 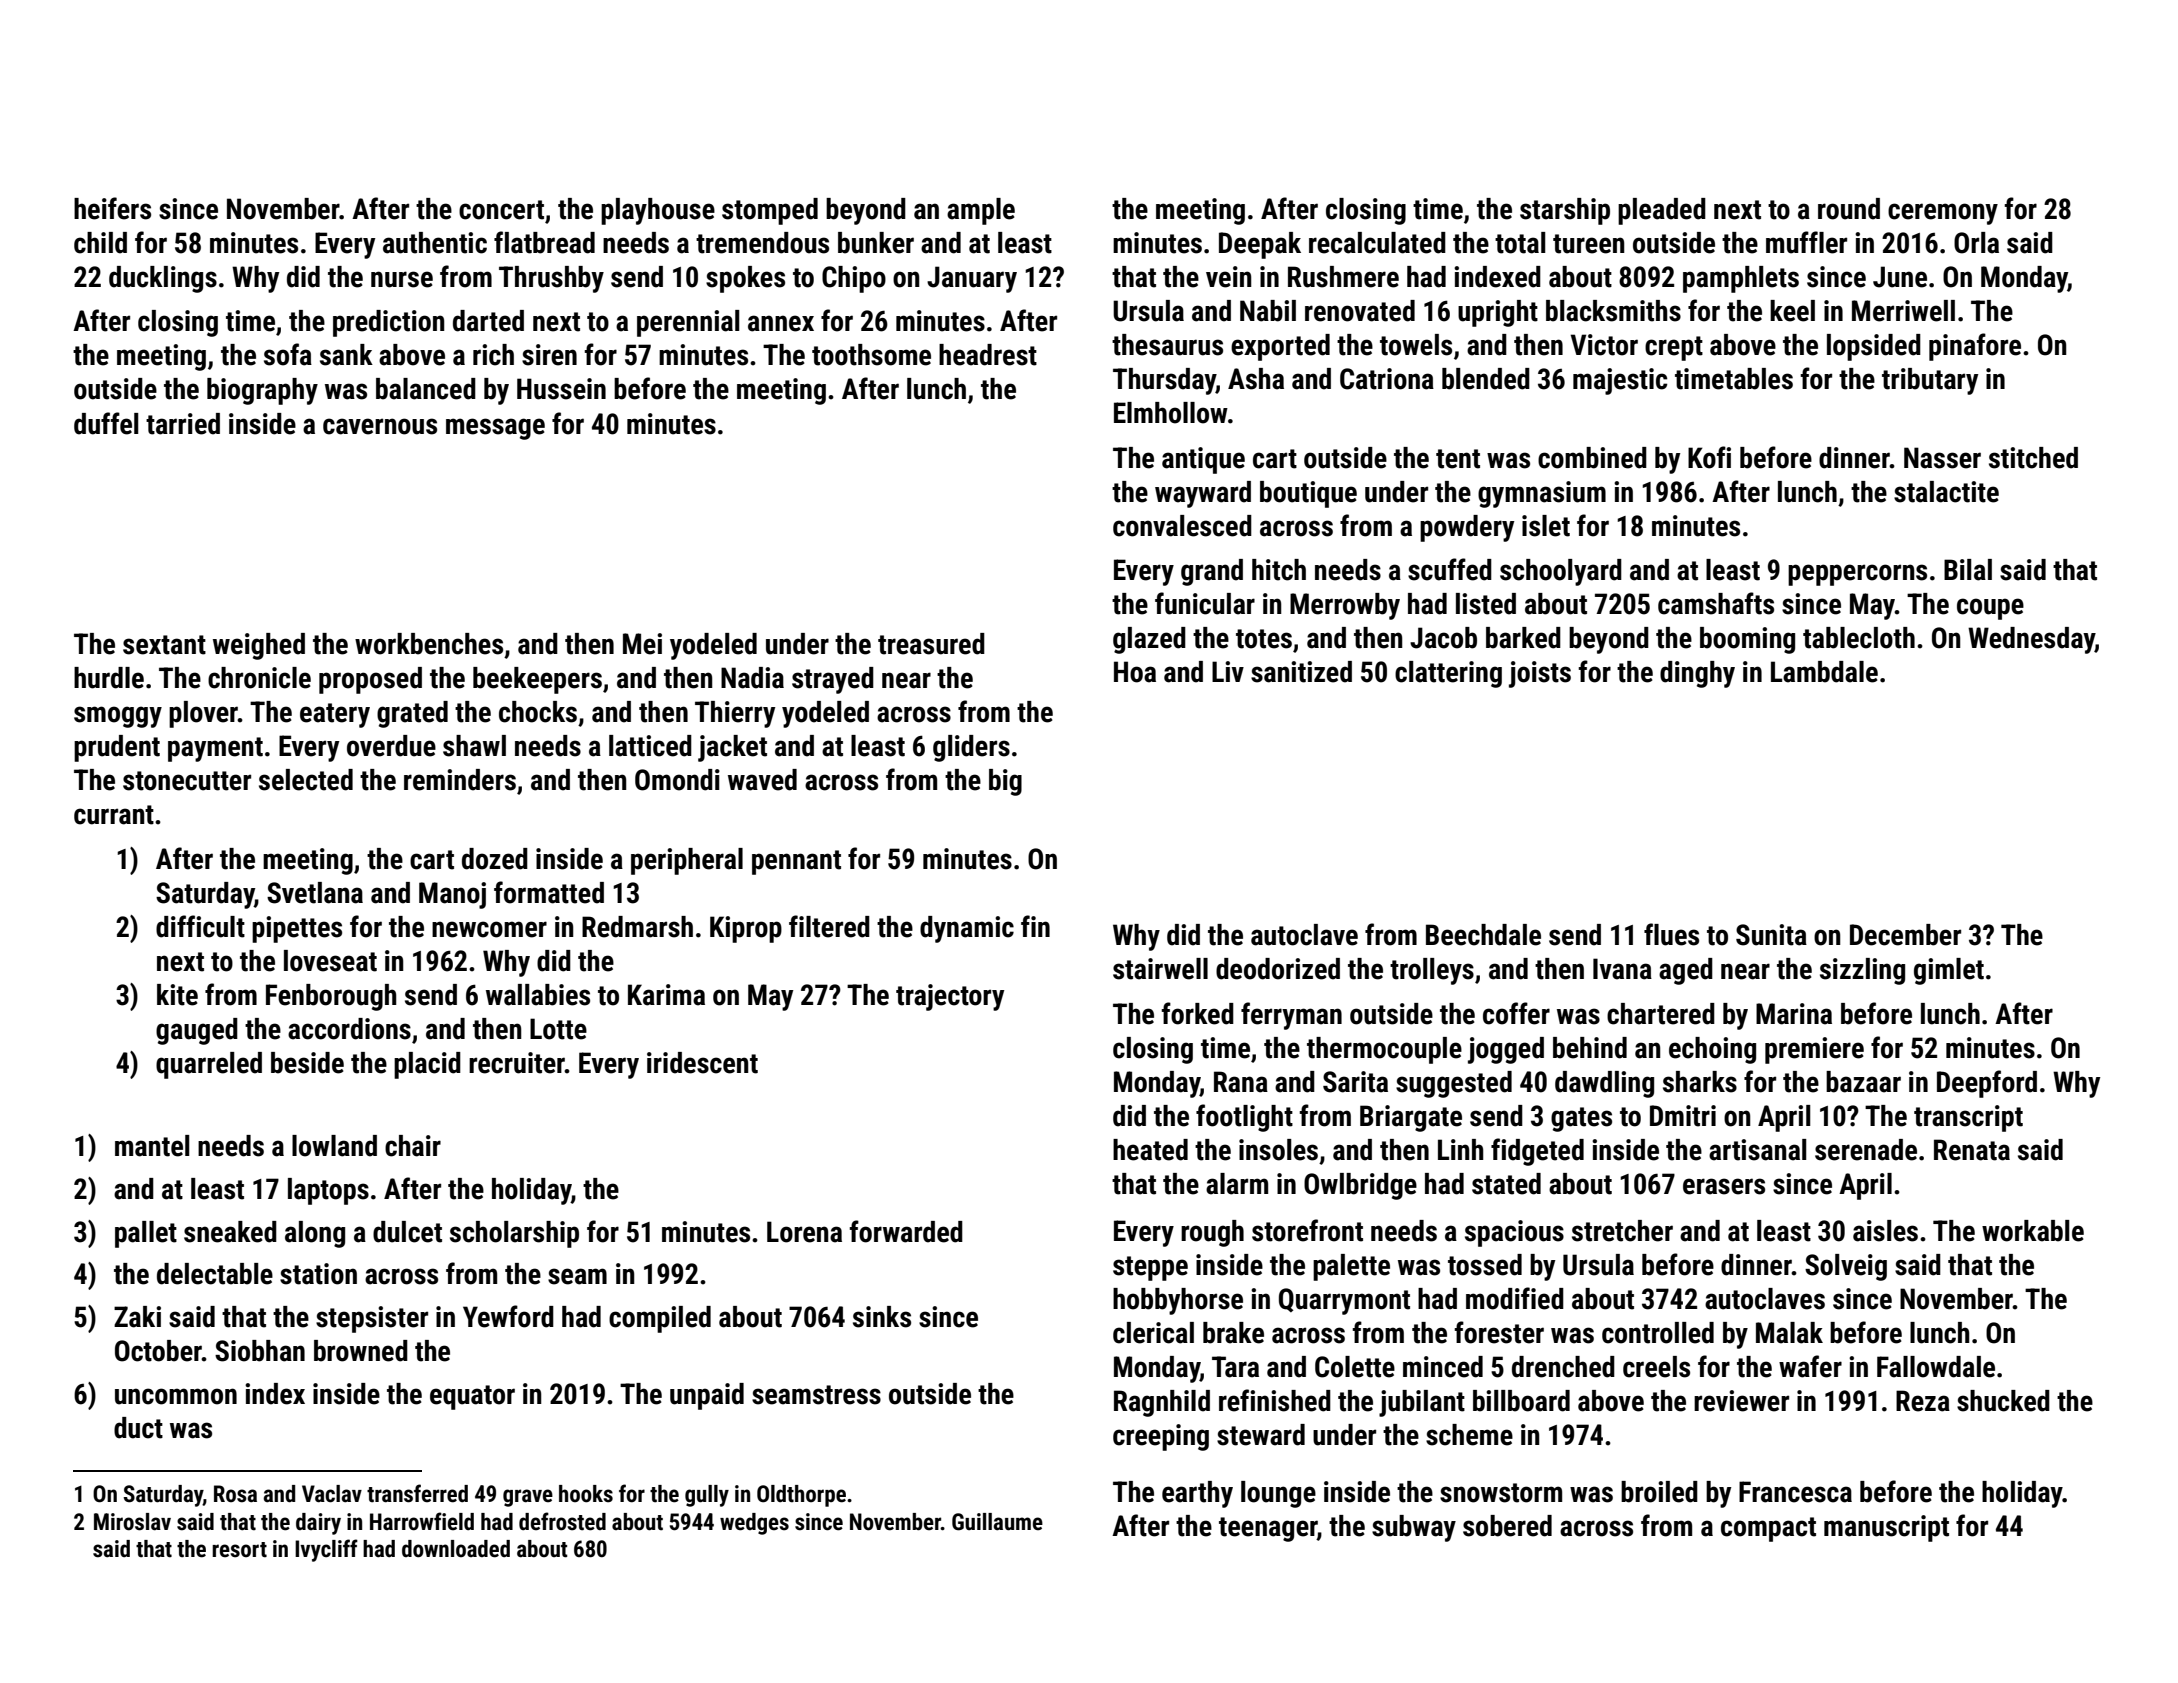 I want to click on sinks, so click(x=882, y=1317).
